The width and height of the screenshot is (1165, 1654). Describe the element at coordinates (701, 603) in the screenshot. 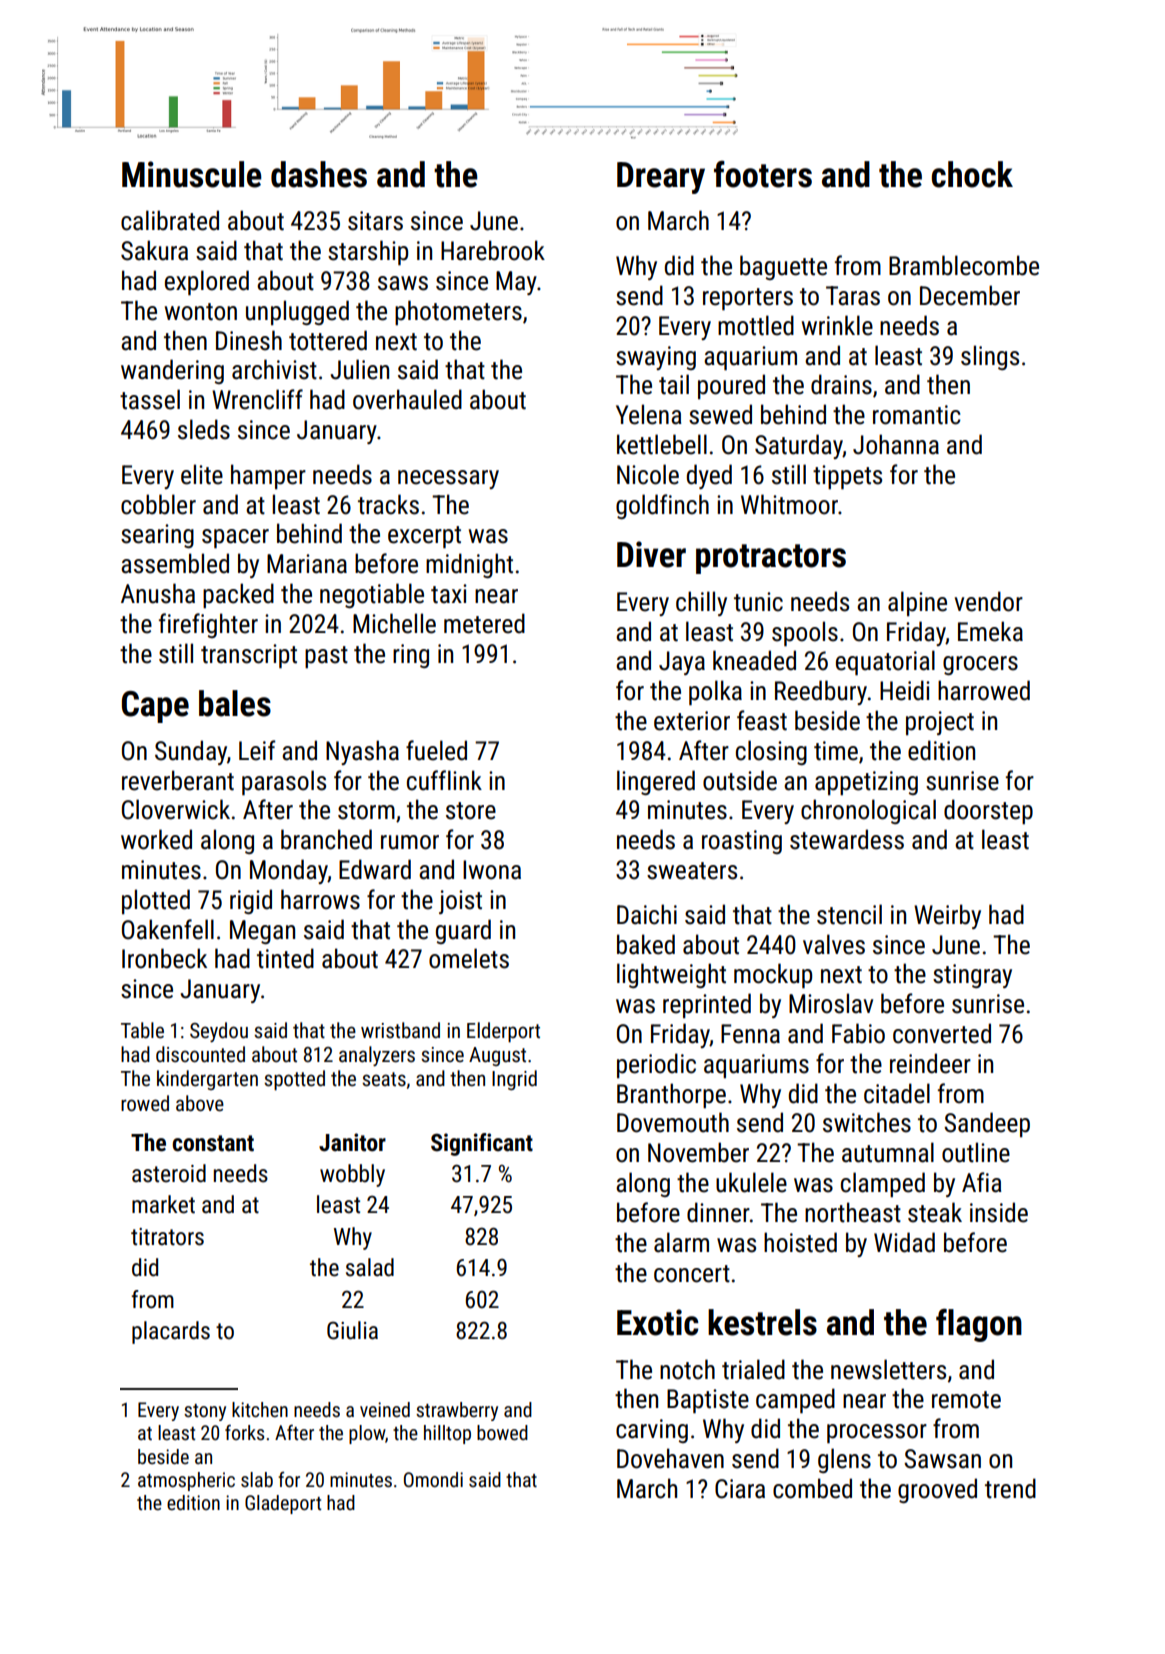

I see `chilly` at that location.
